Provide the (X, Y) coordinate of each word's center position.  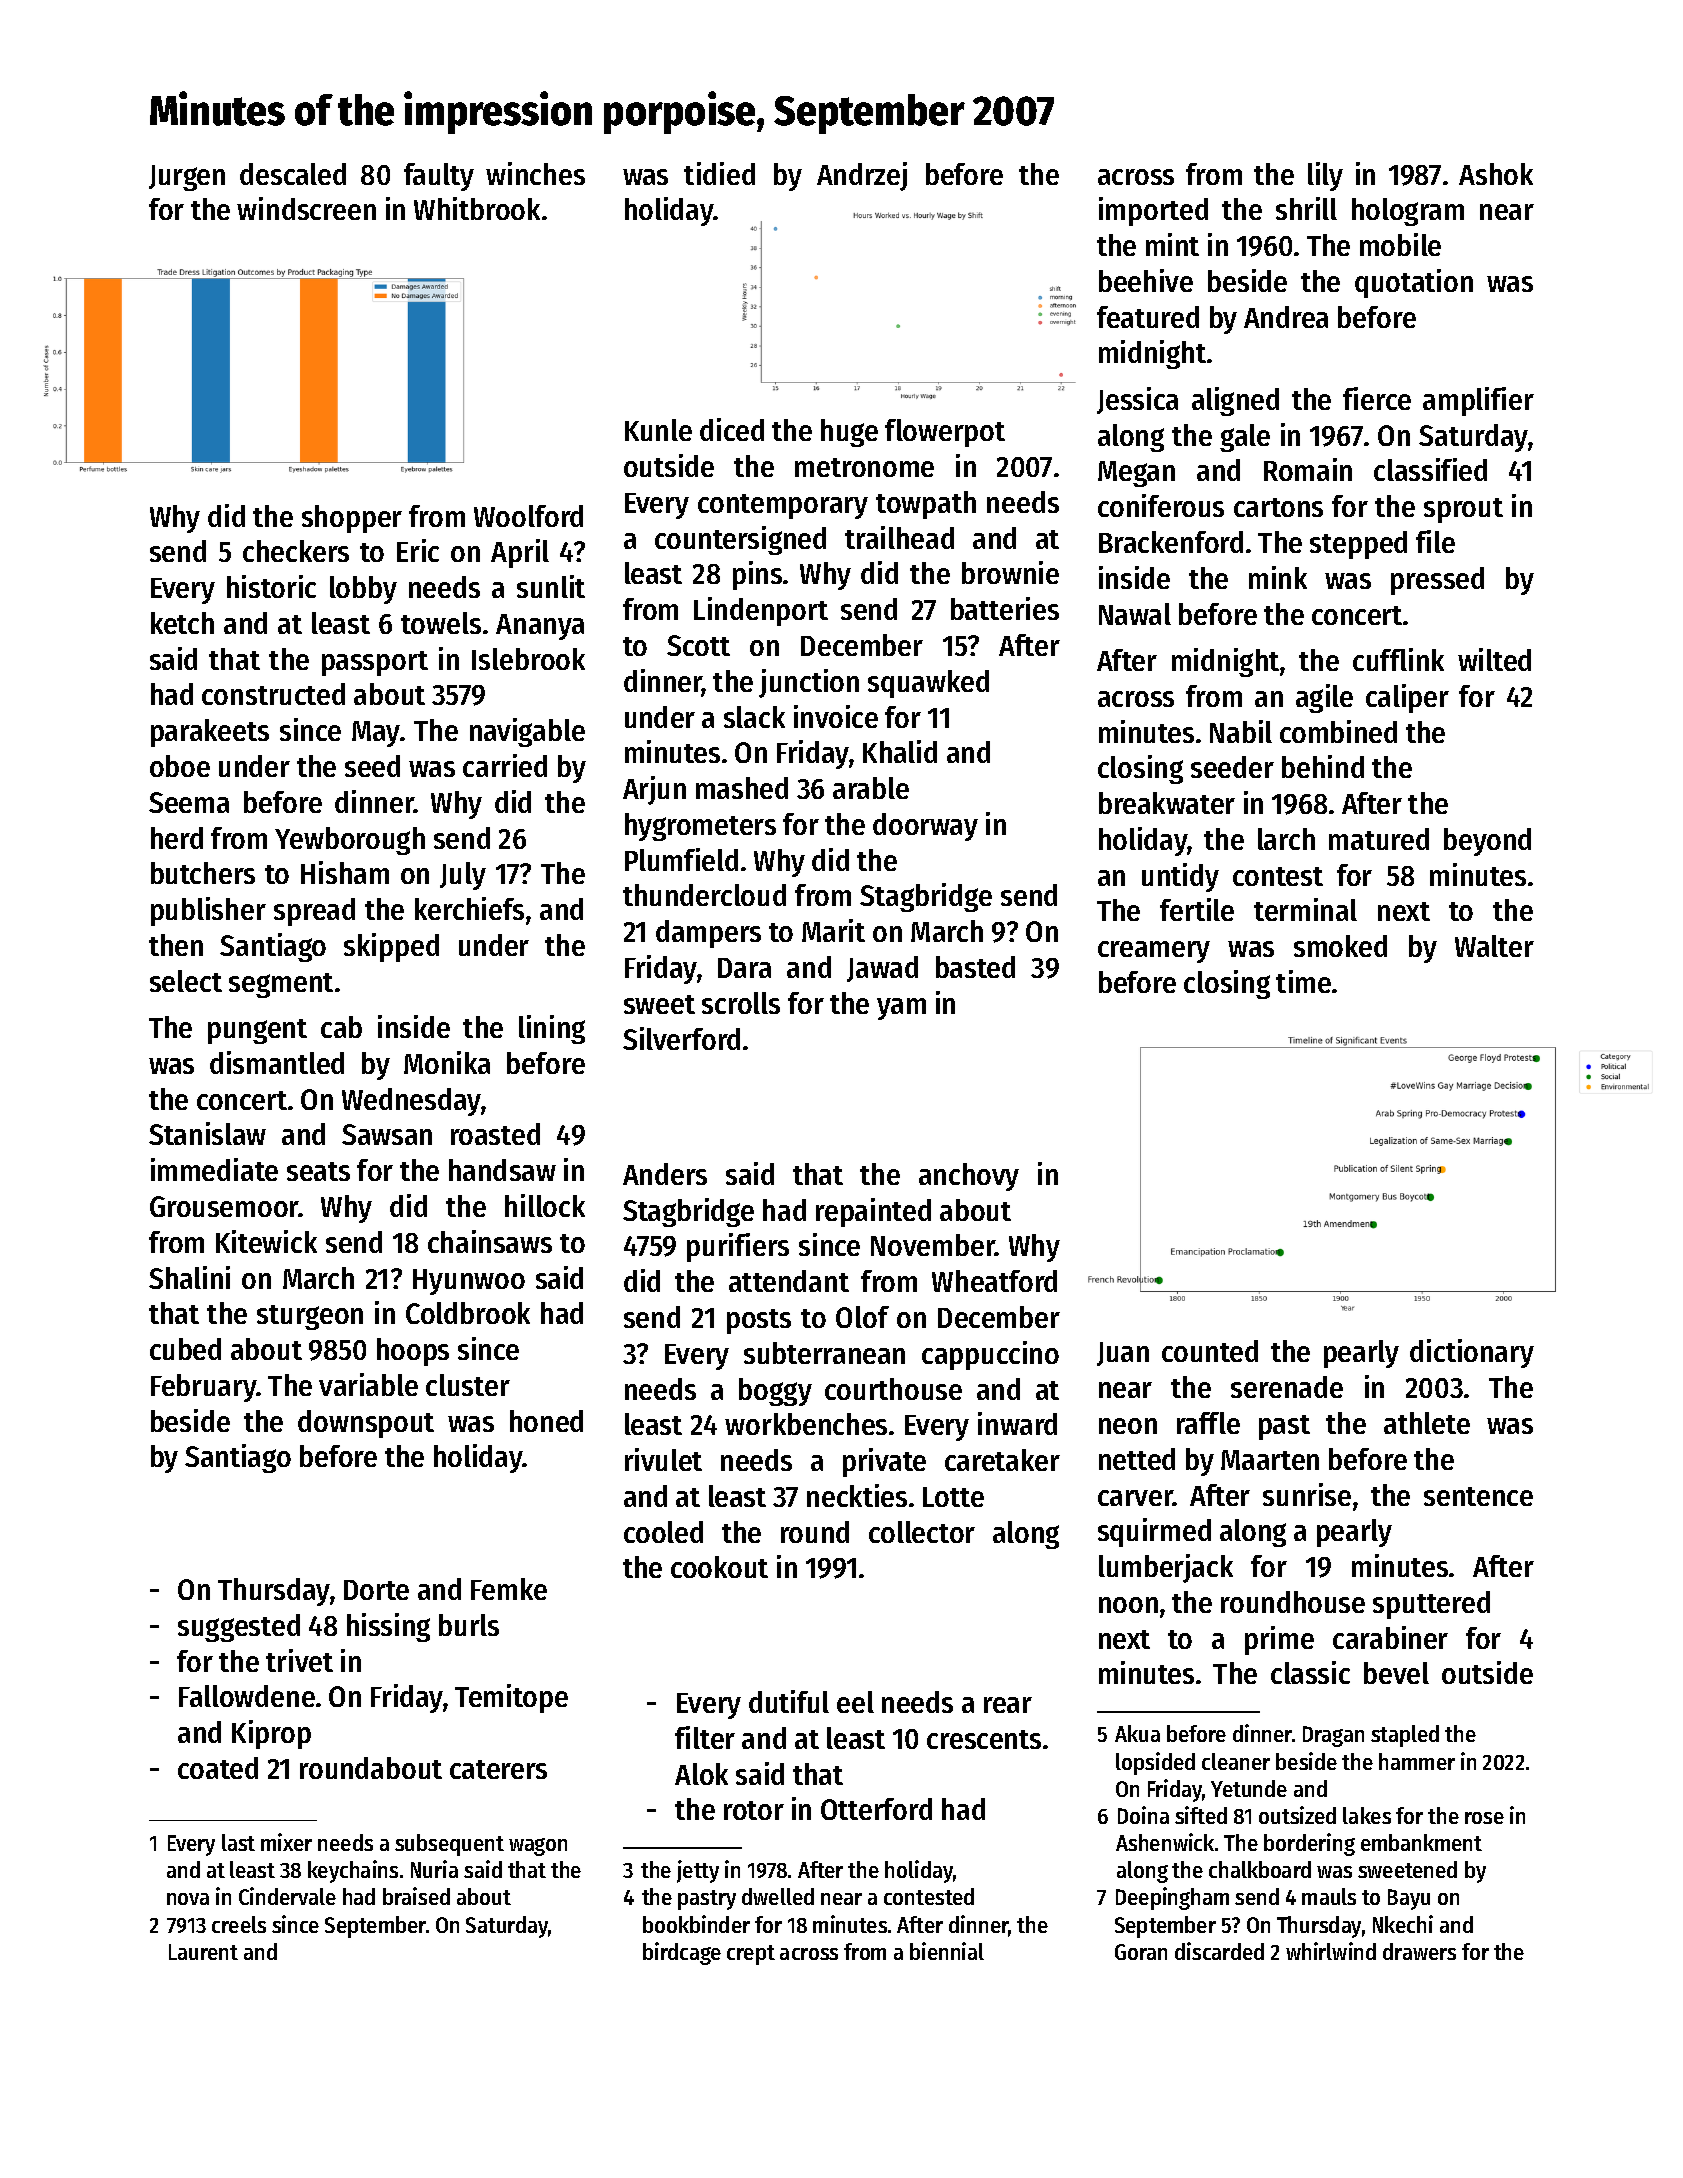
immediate (214, 1169)
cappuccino (990, 1355)
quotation (1414, 283)
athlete (1427, 1423)
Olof (862, 1317)
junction (809, 683)
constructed (273, 694)
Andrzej (862, 176)
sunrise (1307, 1494)
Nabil (1241, 731)
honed (546, 1421)
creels (239, 1924)
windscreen (306, 208)
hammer (1417, 1761)
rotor (754, 1810)
